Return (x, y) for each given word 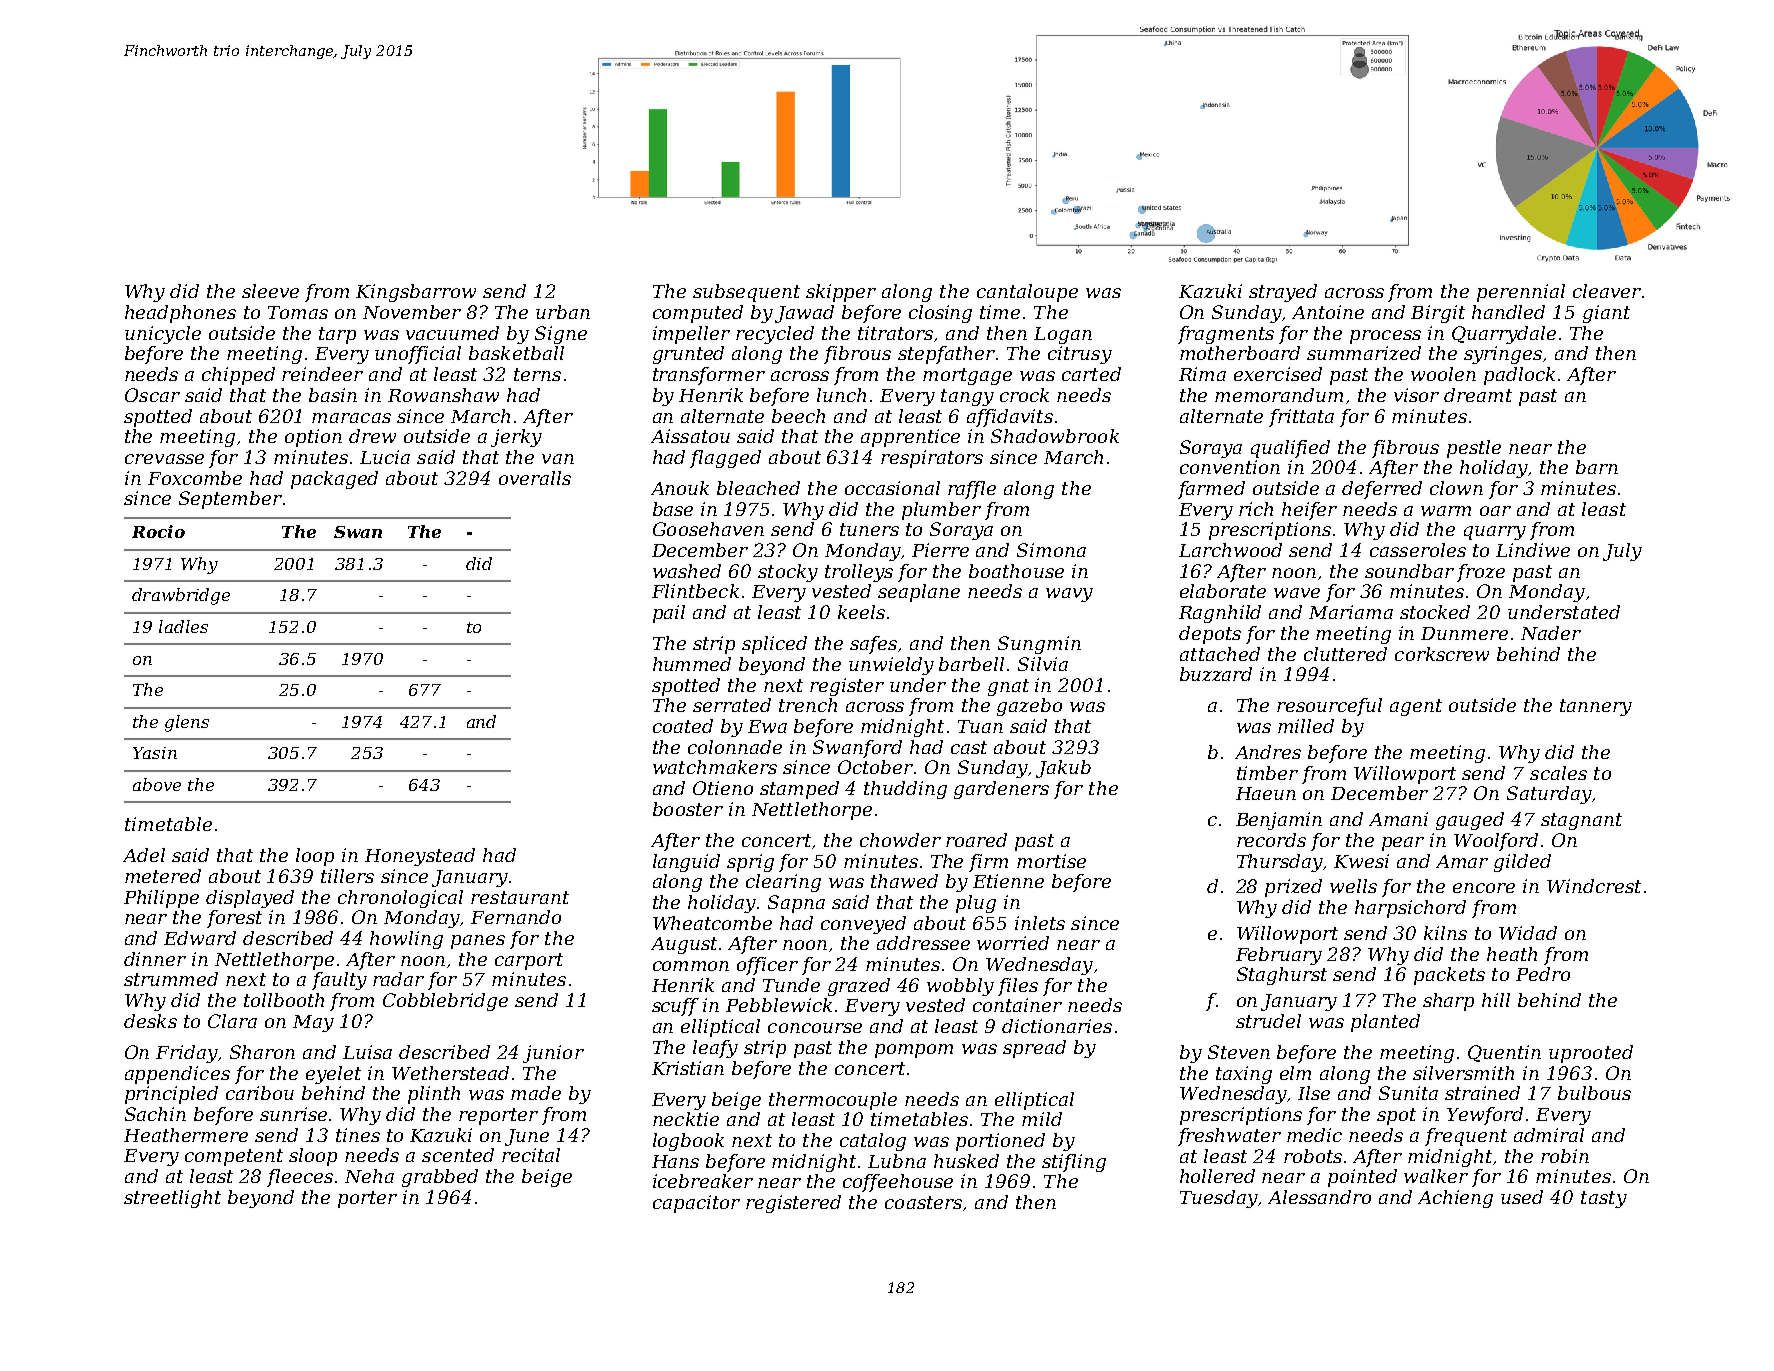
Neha (369, 1176)
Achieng (1455, 1199)
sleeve (270, 291)
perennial (1521, 293)
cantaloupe (1027, 293)
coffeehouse (898, 1183)
